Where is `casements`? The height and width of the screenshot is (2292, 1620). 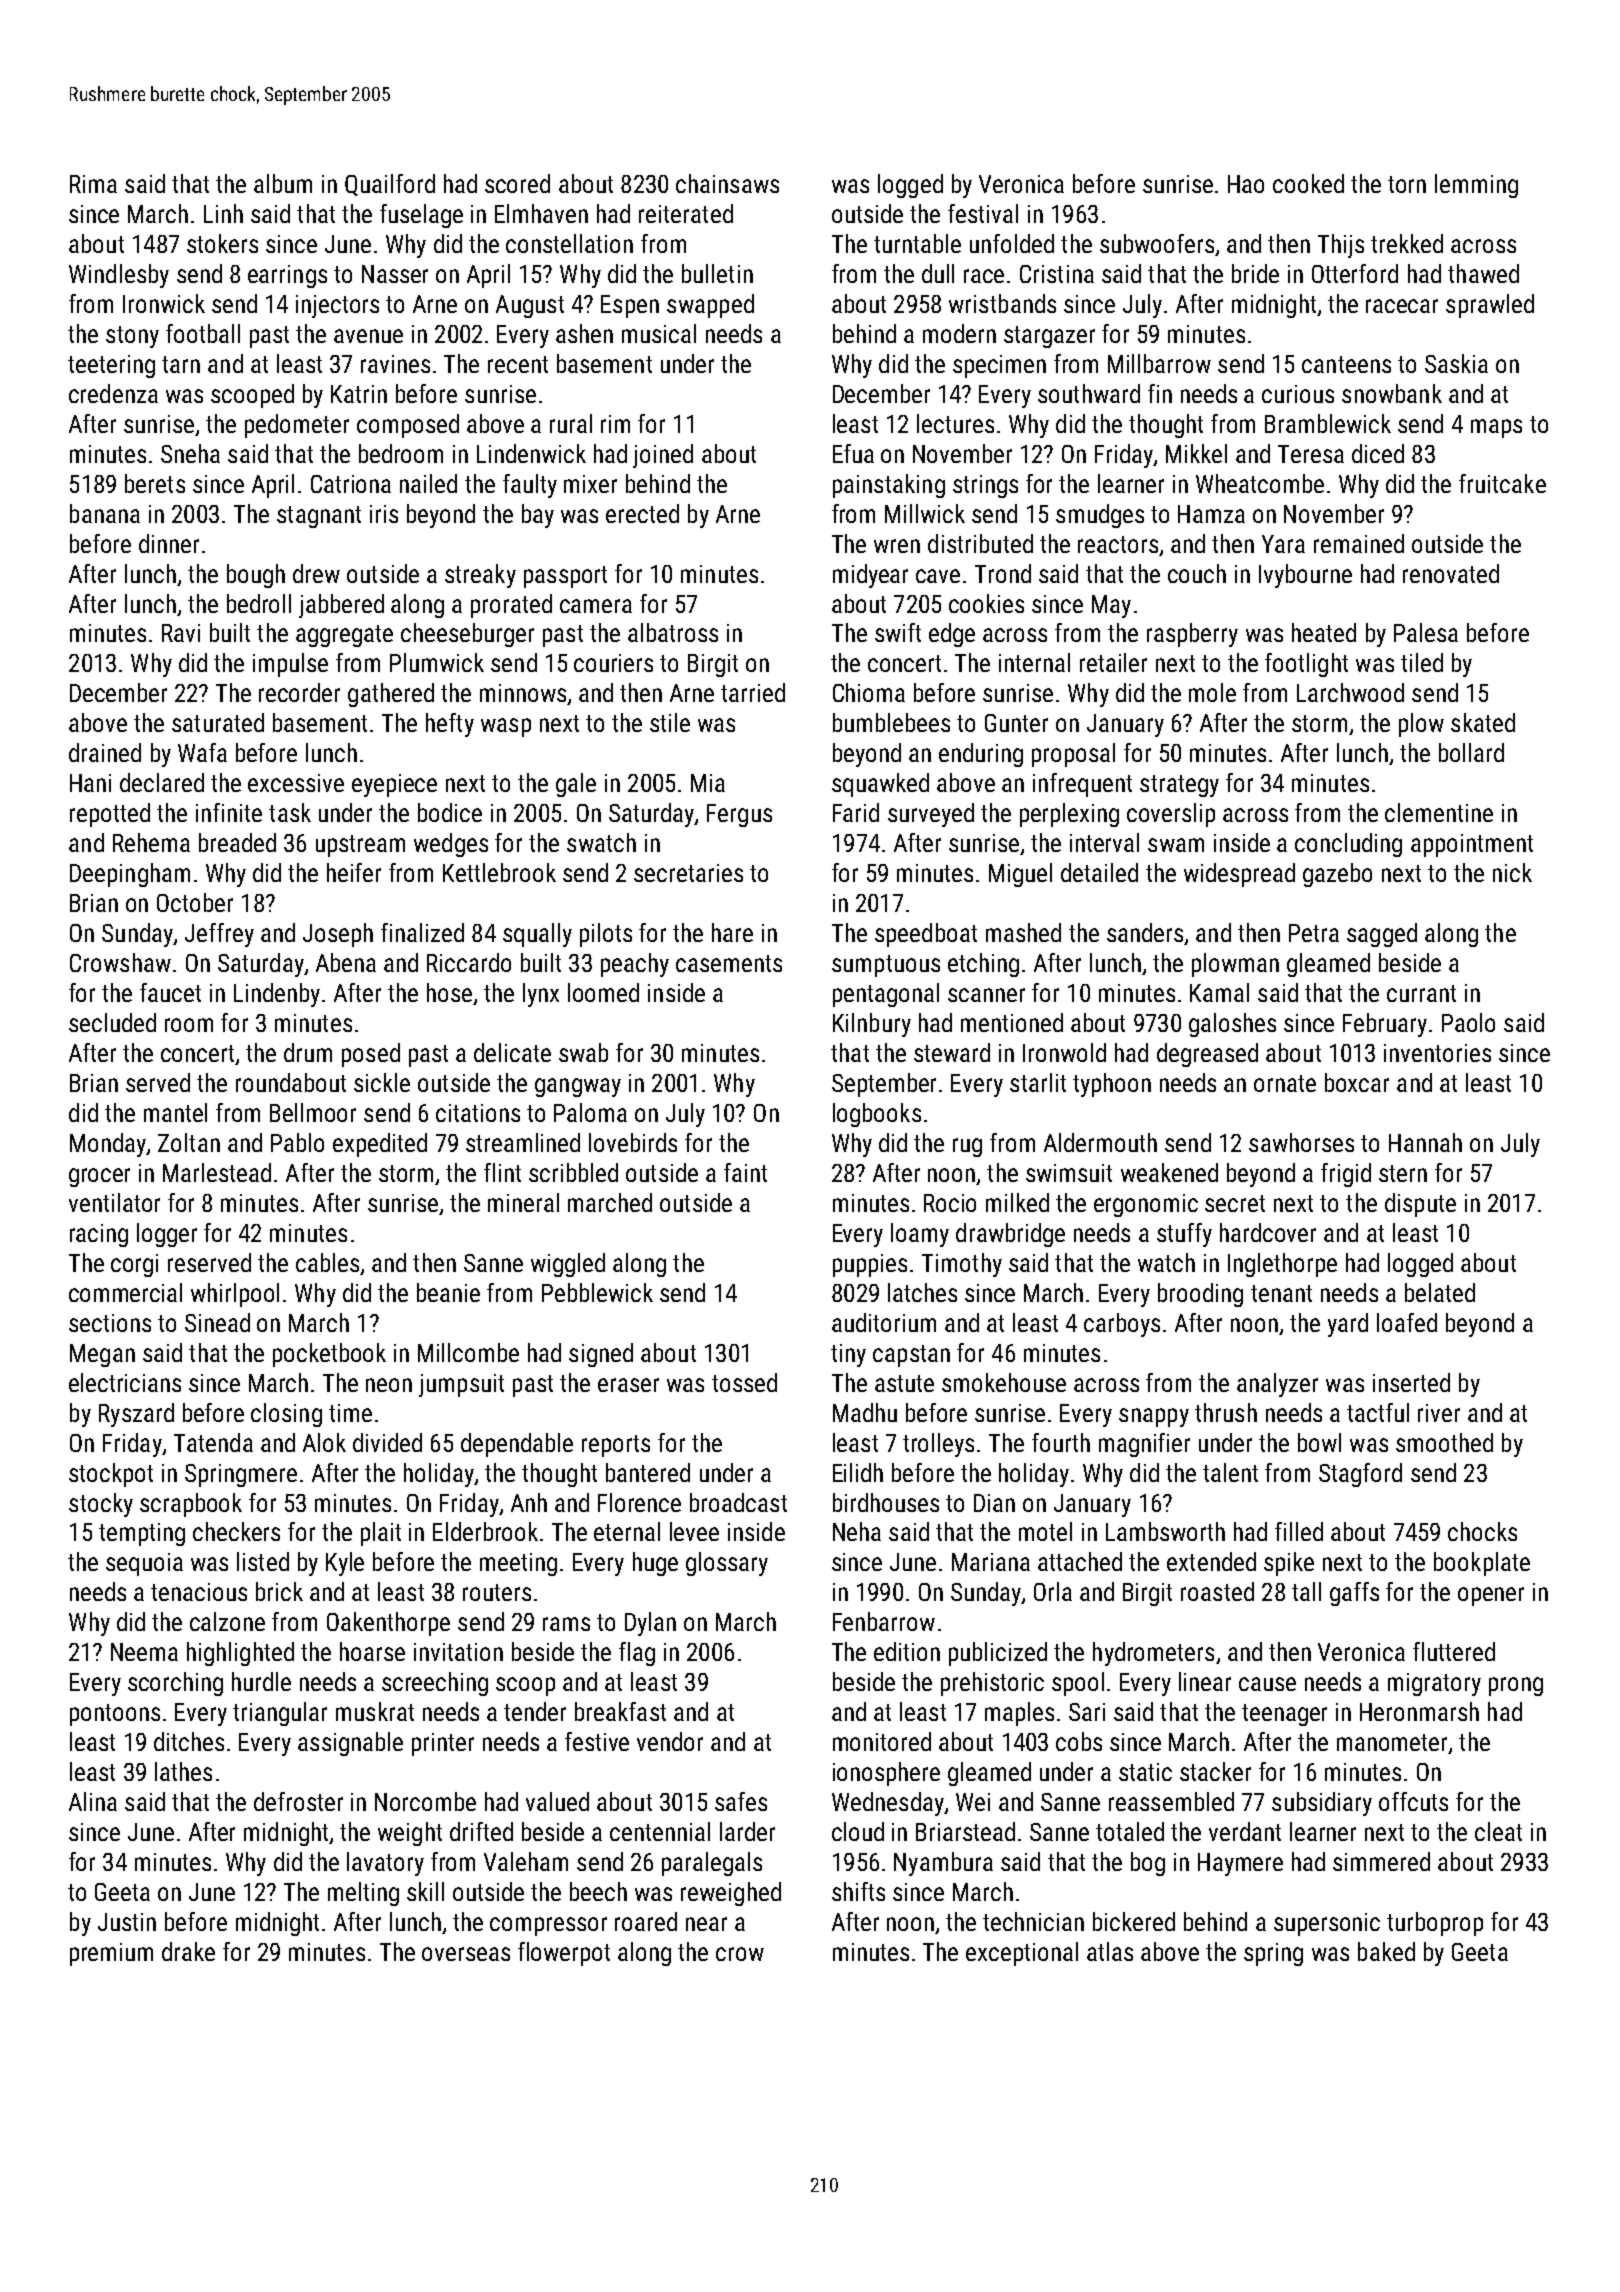
casements is located at coordinates (729, 963).
